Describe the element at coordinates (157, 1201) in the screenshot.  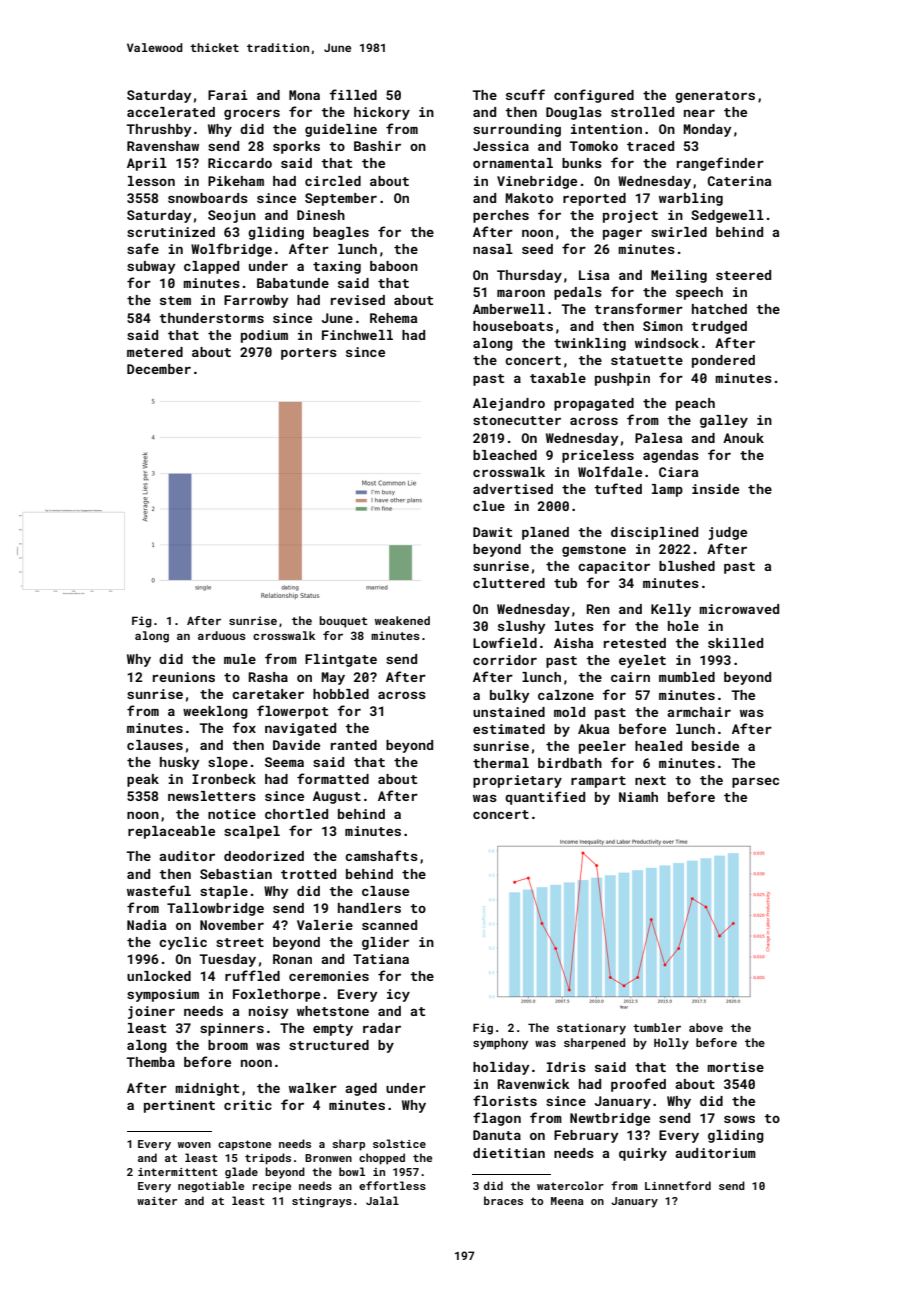
I see `waiter` at that location.
